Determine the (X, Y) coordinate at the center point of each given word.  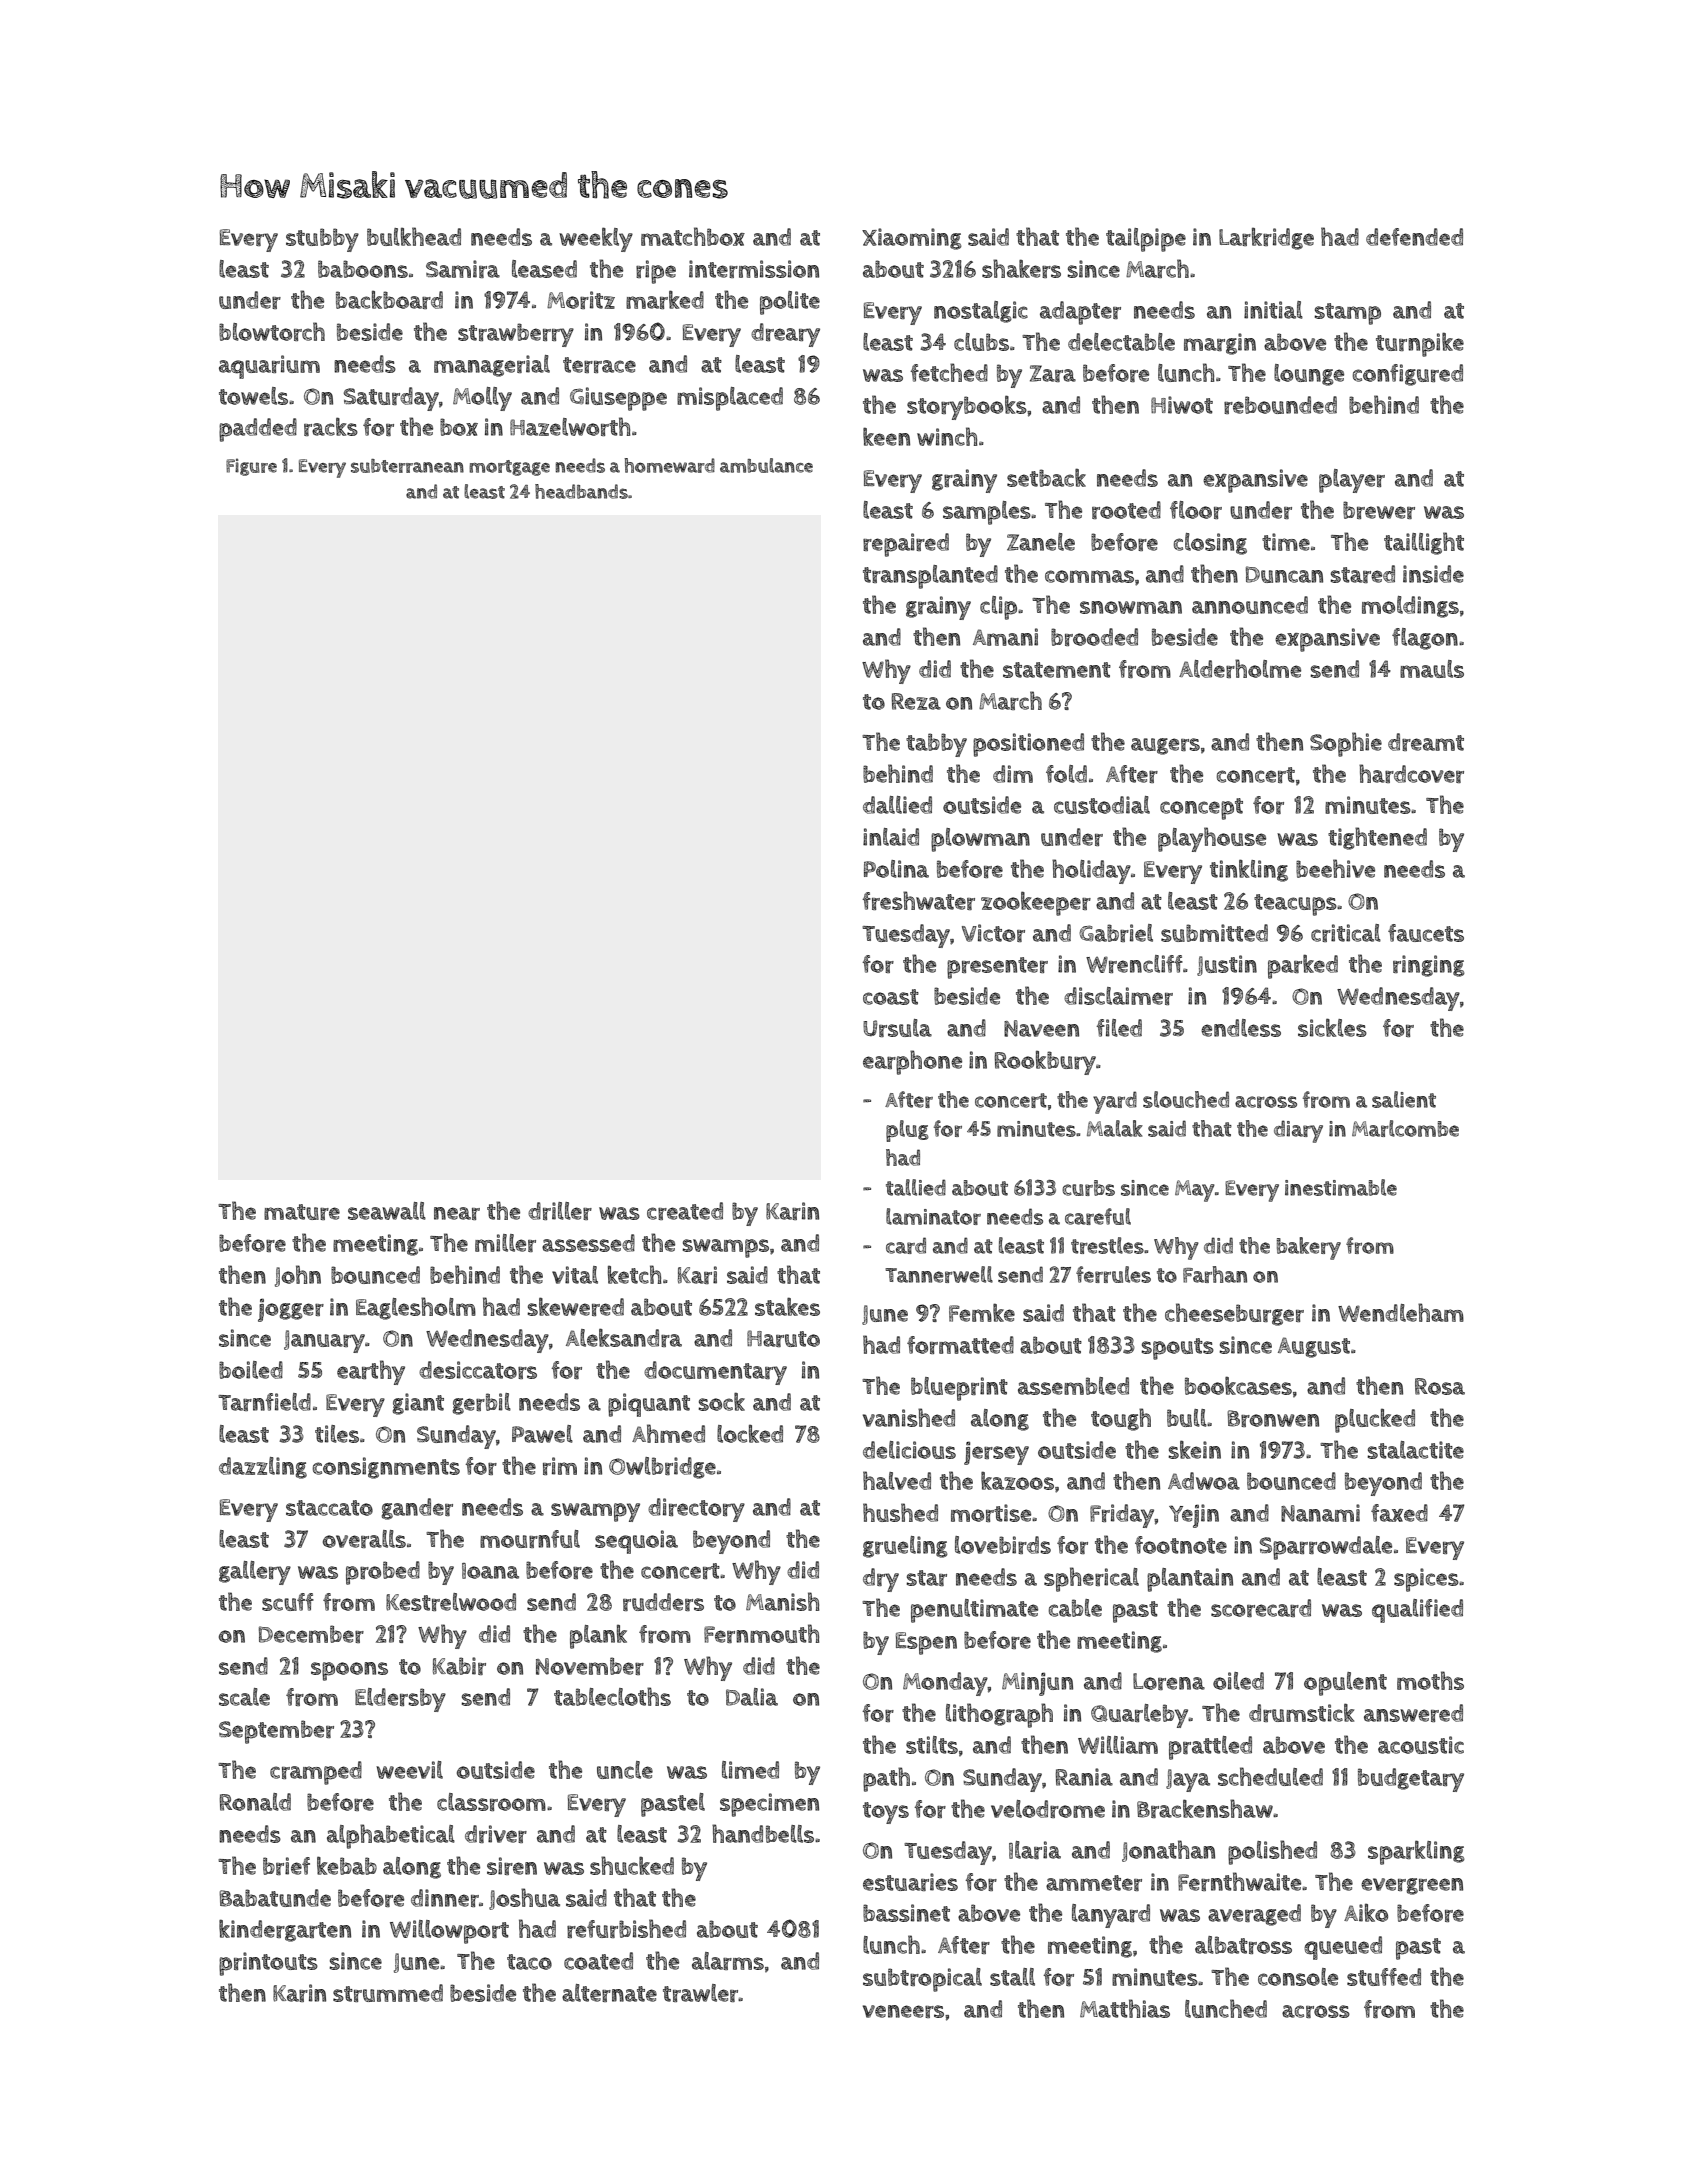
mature (302, 1212)
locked (750, 1434)
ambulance (766, 465)
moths (1430, 1680)
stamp (1348, 314)
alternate (609, 1993)
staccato (329, 1508)
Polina (896, 869)
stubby (322, 240)
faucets (1426, 933)
